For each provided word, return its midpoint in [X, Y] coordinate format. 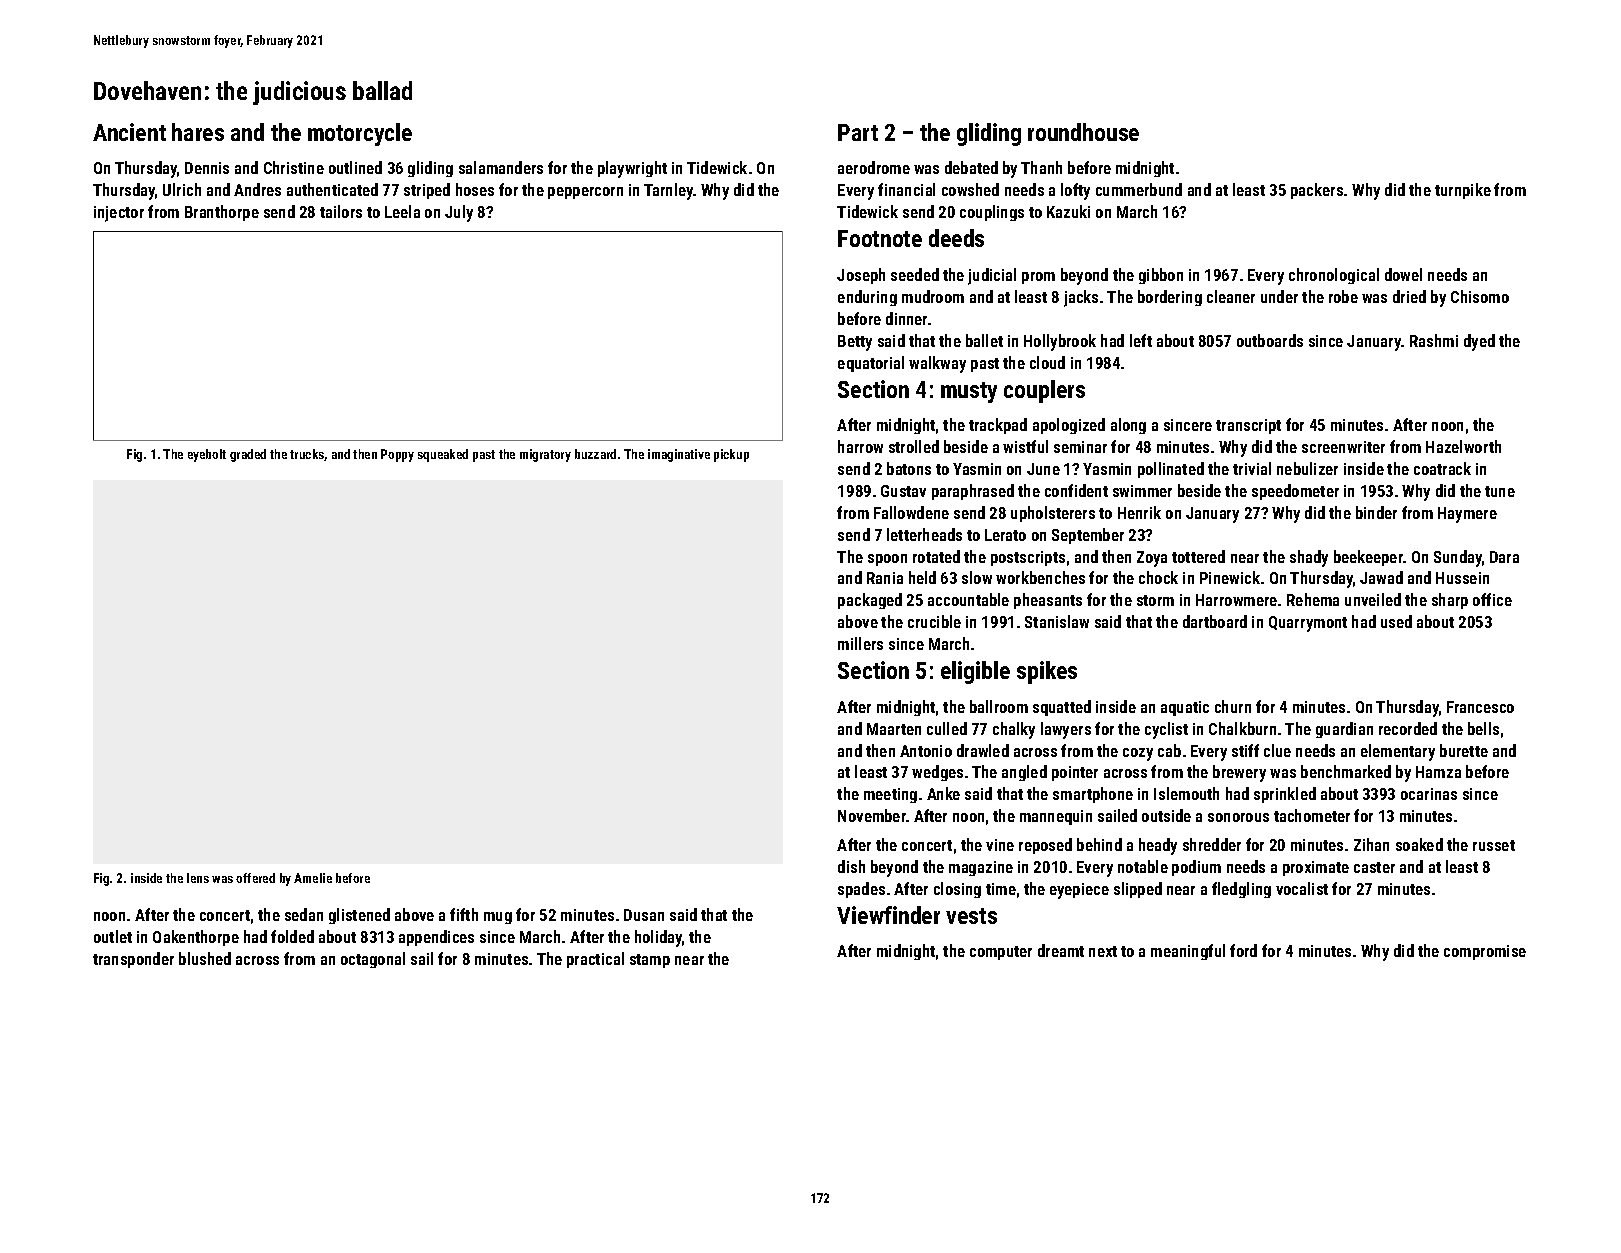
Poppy [397, 455]
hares [198, 132]
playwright [632, 169]
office [1492, 599]
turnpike [1463, 191]
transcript [1248, 426]
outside [1166, 815]
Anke [943, 793]
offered [255, 878]
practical [595, 960]
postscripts [1028, 558]
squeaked [443, 455]
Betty [855, 343]
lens [198, 878]
